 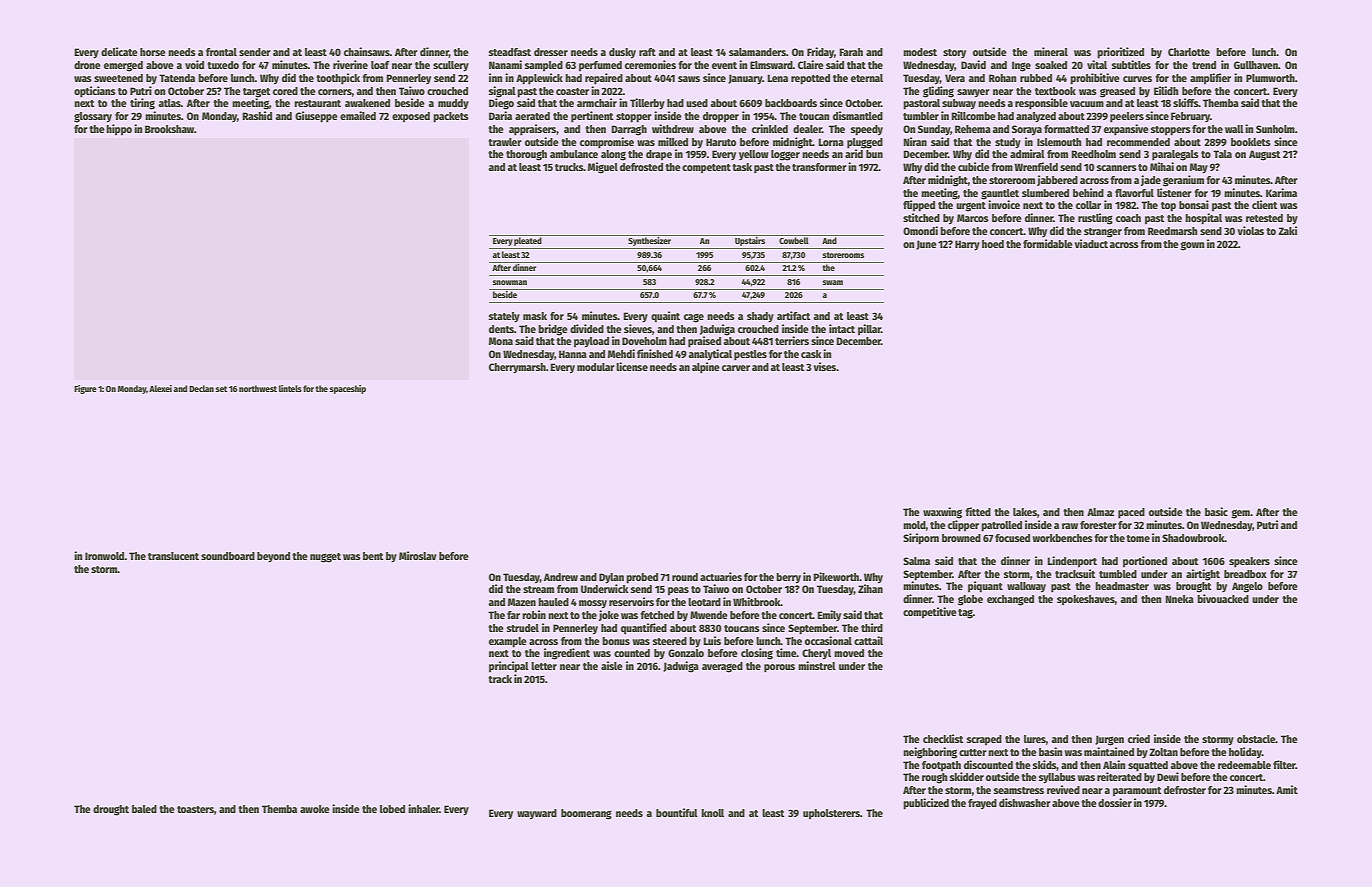 I want to click on lobed, so click(x=392, y=809).
